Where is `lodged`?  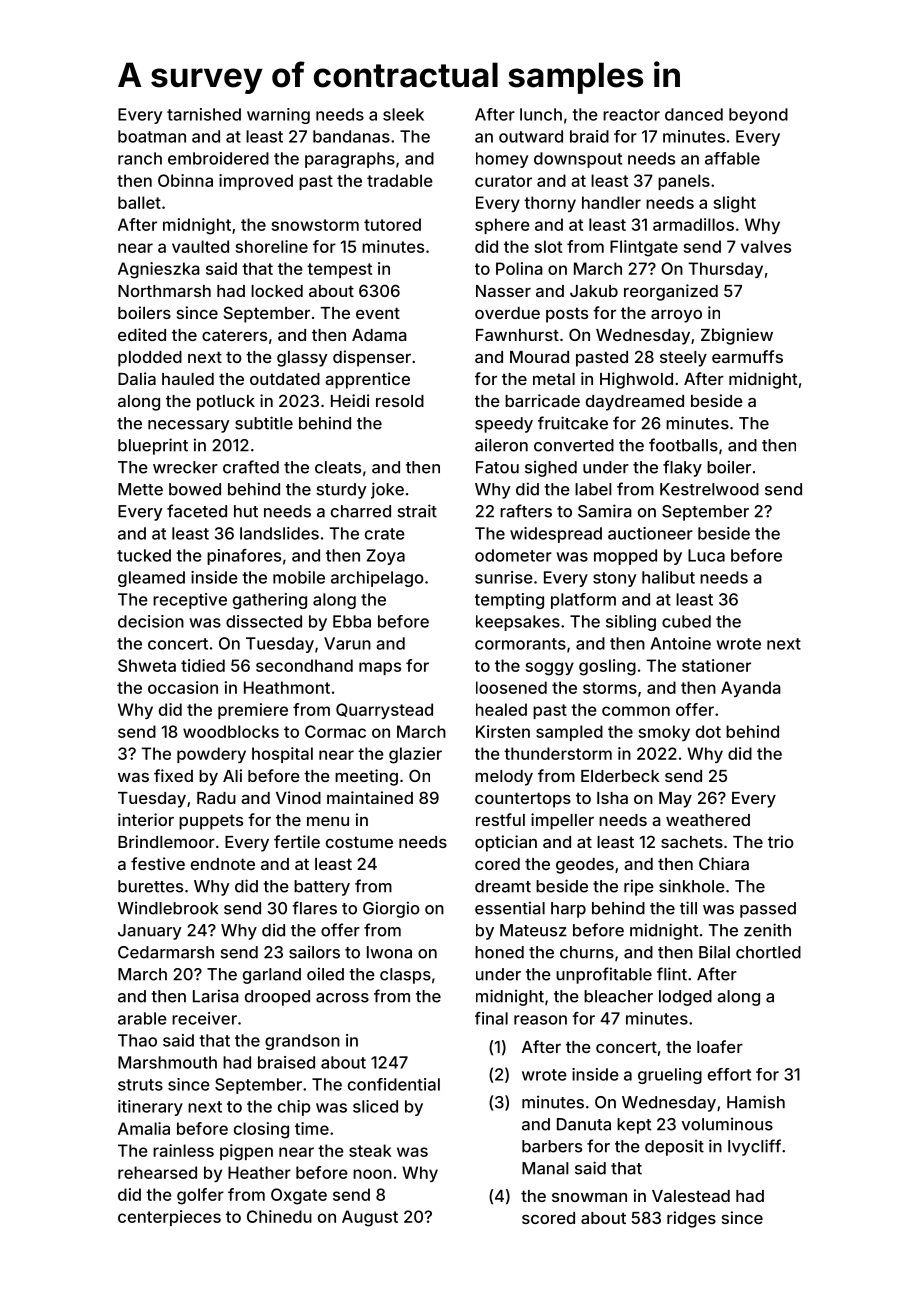
lodged is located at coordinates (685, 998).
